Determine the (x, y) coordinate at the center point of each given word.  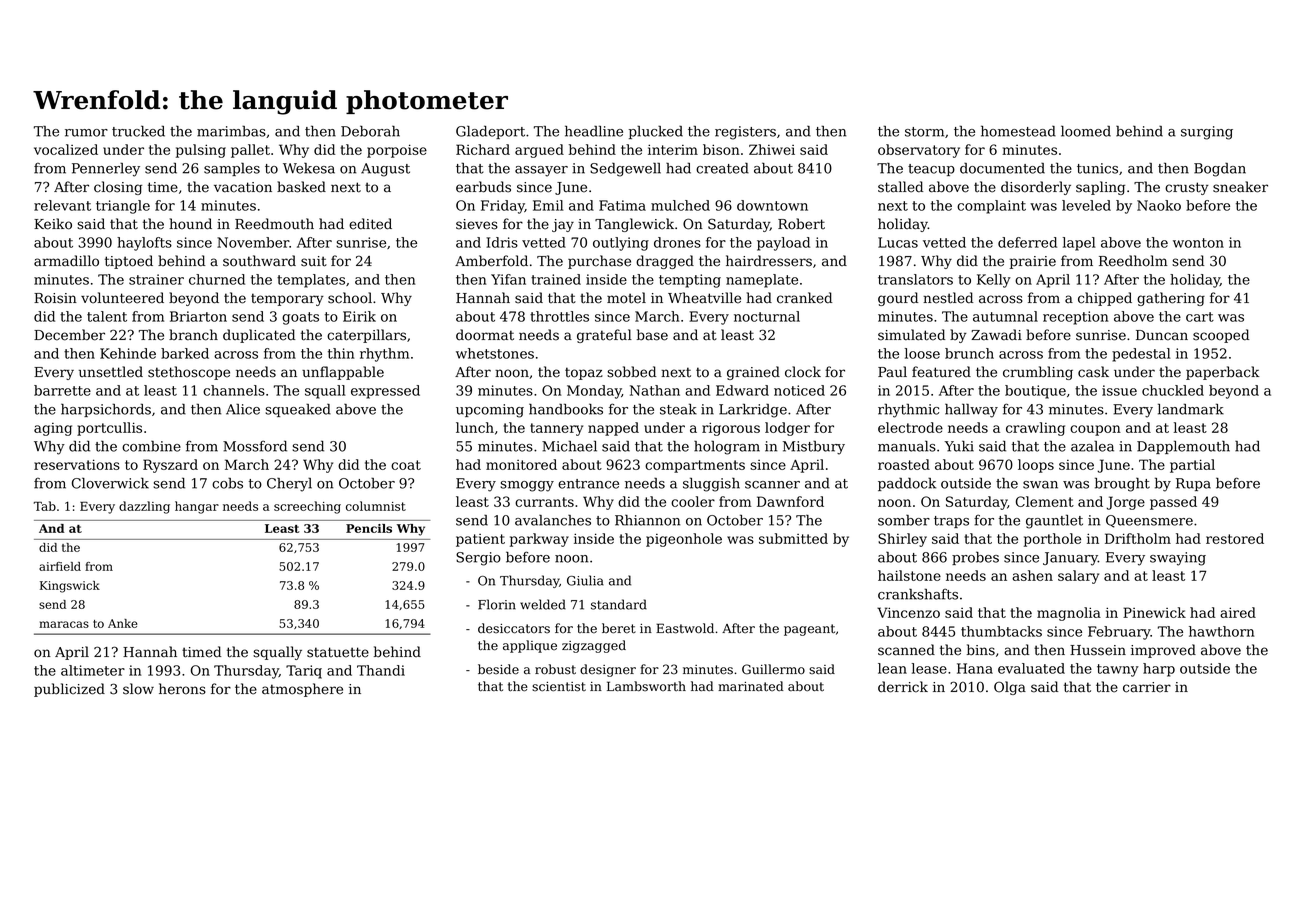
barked (185, 353)
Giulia (585, 580)
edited (370, 224)
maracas (64, 624)
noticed (799, 390)
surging (1207, 133)
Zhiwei (772, 149)
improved (1163, 651)
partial (1192, 466)
